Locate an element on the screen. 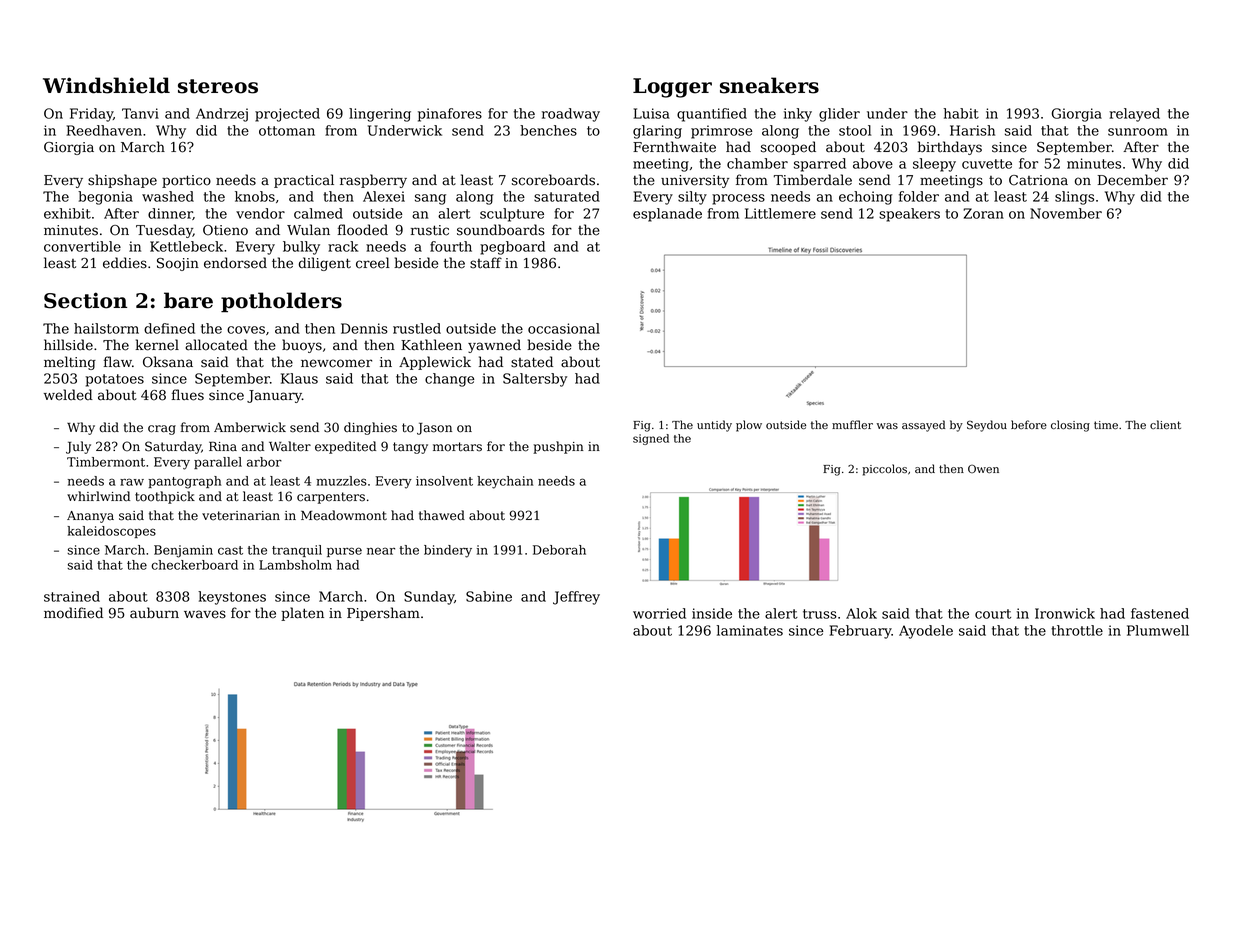 Image resolution: width=1233 pixels, height=952 pixels. Reedhaven is located at coordinates (104, 130).
